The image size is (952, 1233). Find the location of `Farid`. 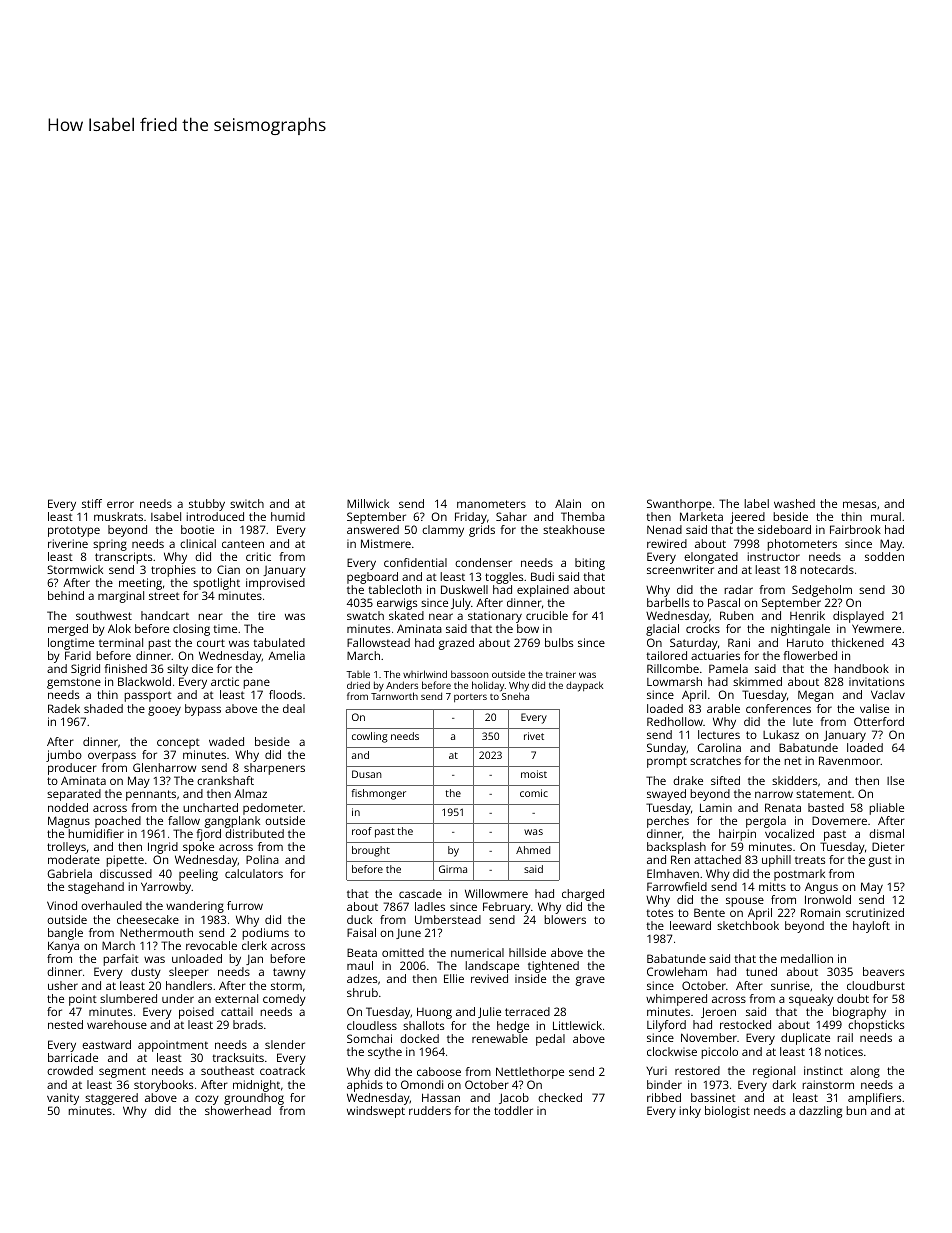

Farid is located at coordinates (78, 655).
